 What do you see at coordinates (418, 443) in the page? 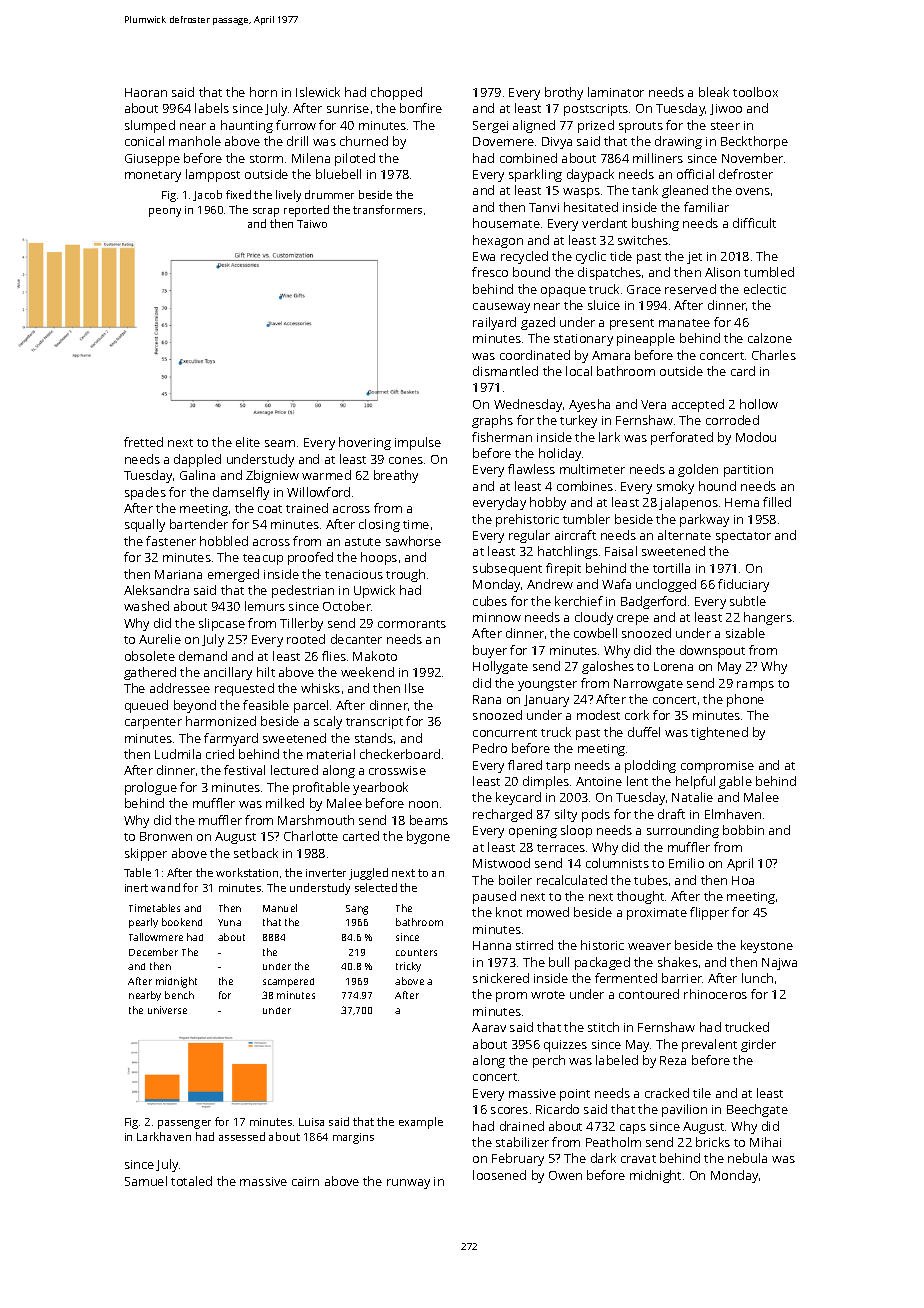
I see `impulse` at bounding box center [418, 443].
